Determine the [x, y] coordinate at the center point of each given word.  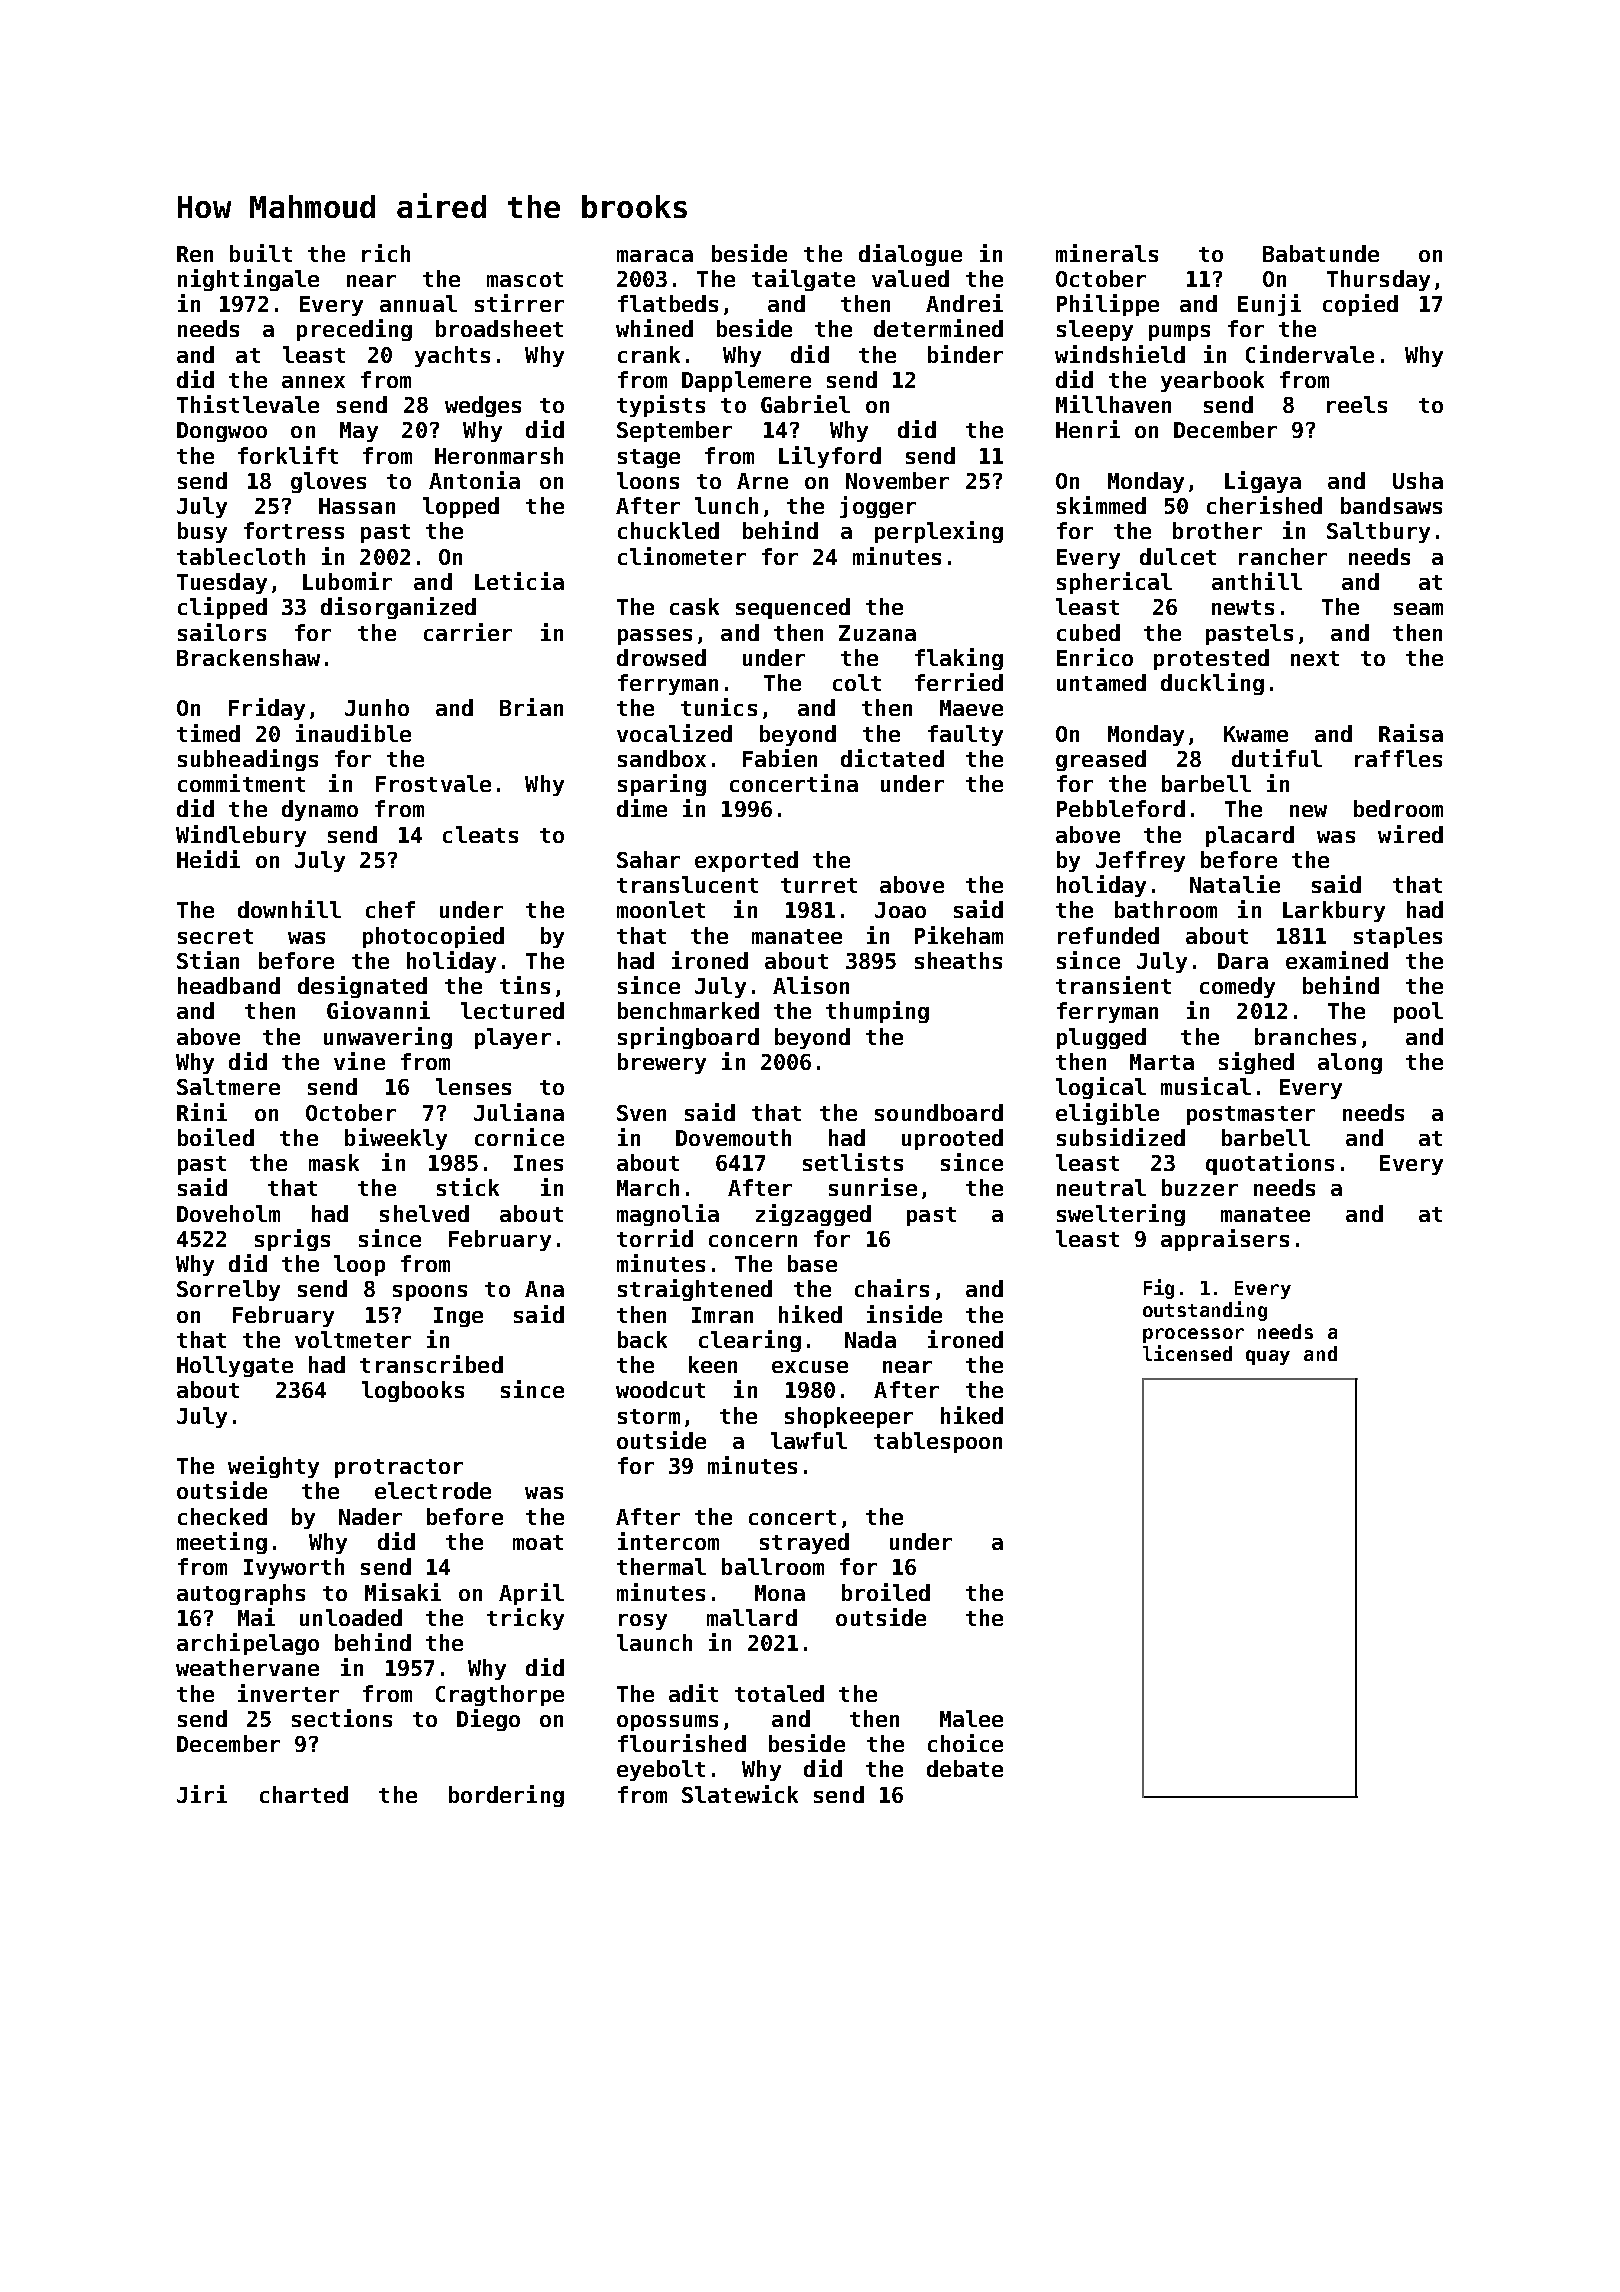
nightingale [248, 280]
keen [713, 1364]
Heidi [208, 859]
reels [1357, 404]
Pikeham [959, 935]
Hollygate [235, 1366]
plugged [1101, 1038]
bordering [506, 1796]
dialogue [910, 255]
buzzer [1200, 1187]
